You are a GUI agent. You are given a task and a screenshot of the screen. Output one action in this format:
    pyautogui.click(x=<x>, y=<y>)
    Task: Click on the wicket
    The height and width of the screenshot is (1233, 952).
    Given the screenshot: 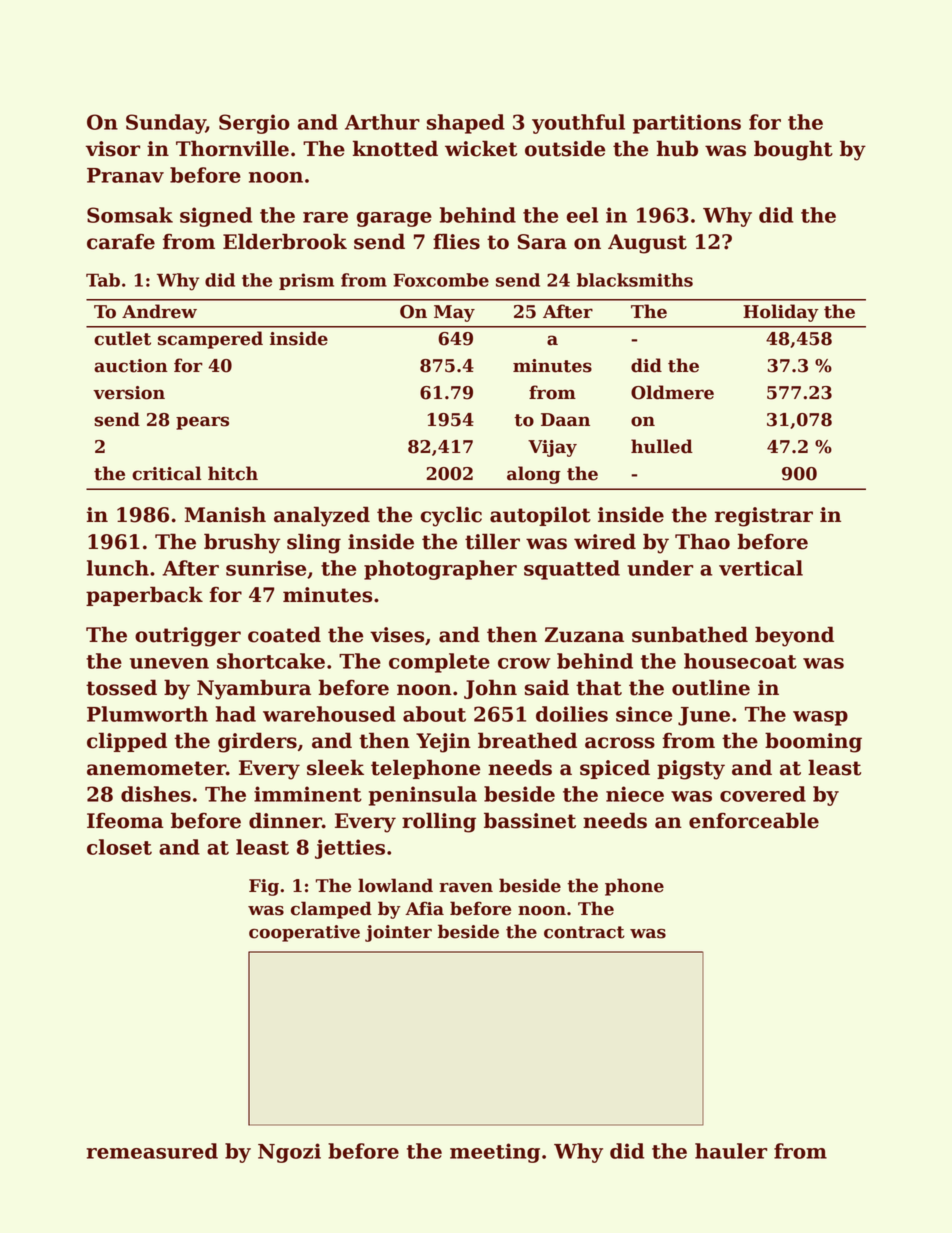 What is the action you would take?
    pyautogui.click(x=481, y=148)
